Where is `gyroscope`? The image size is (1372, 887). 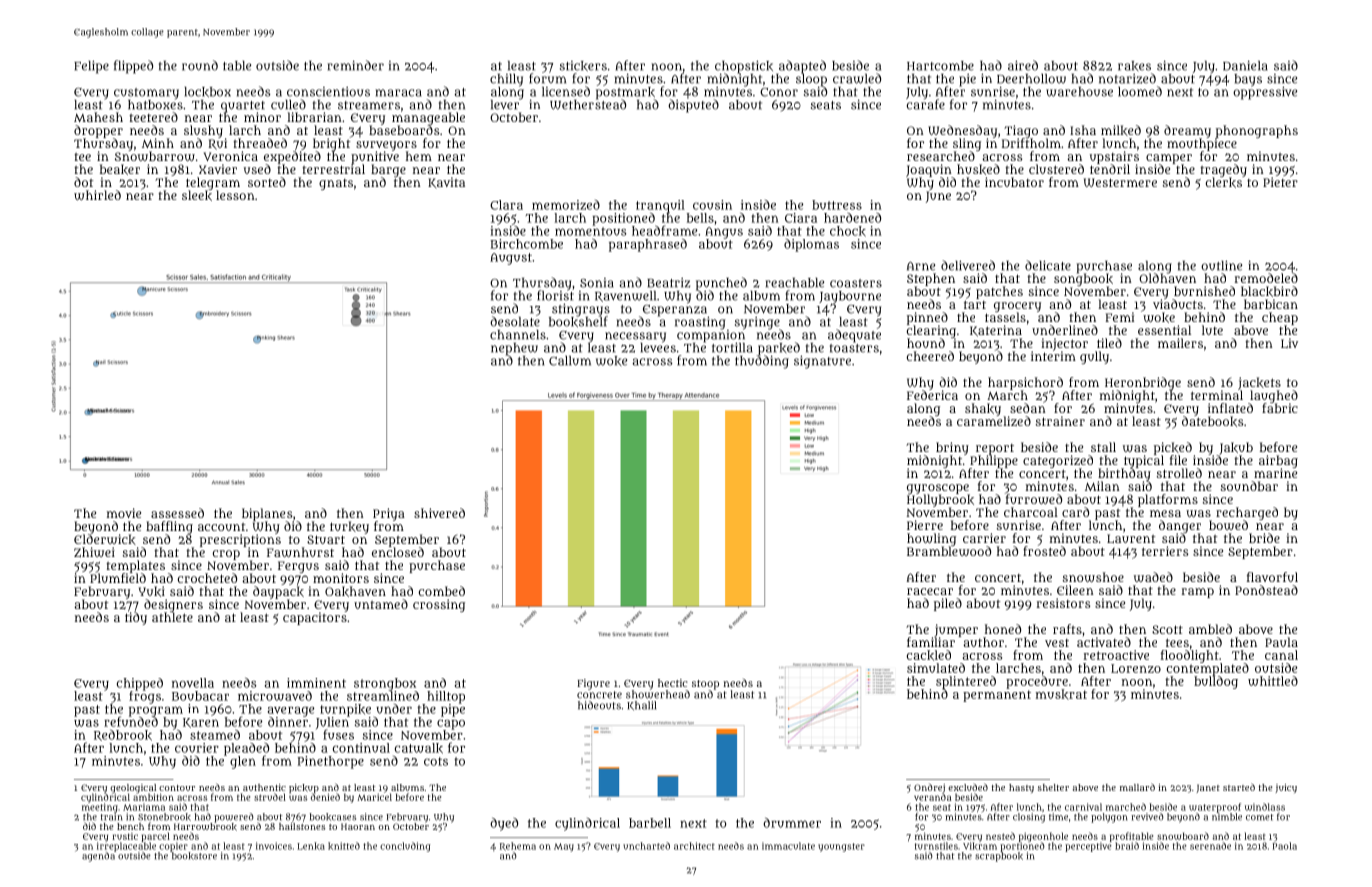
gyroscope is located at coordinates (938, 489).
